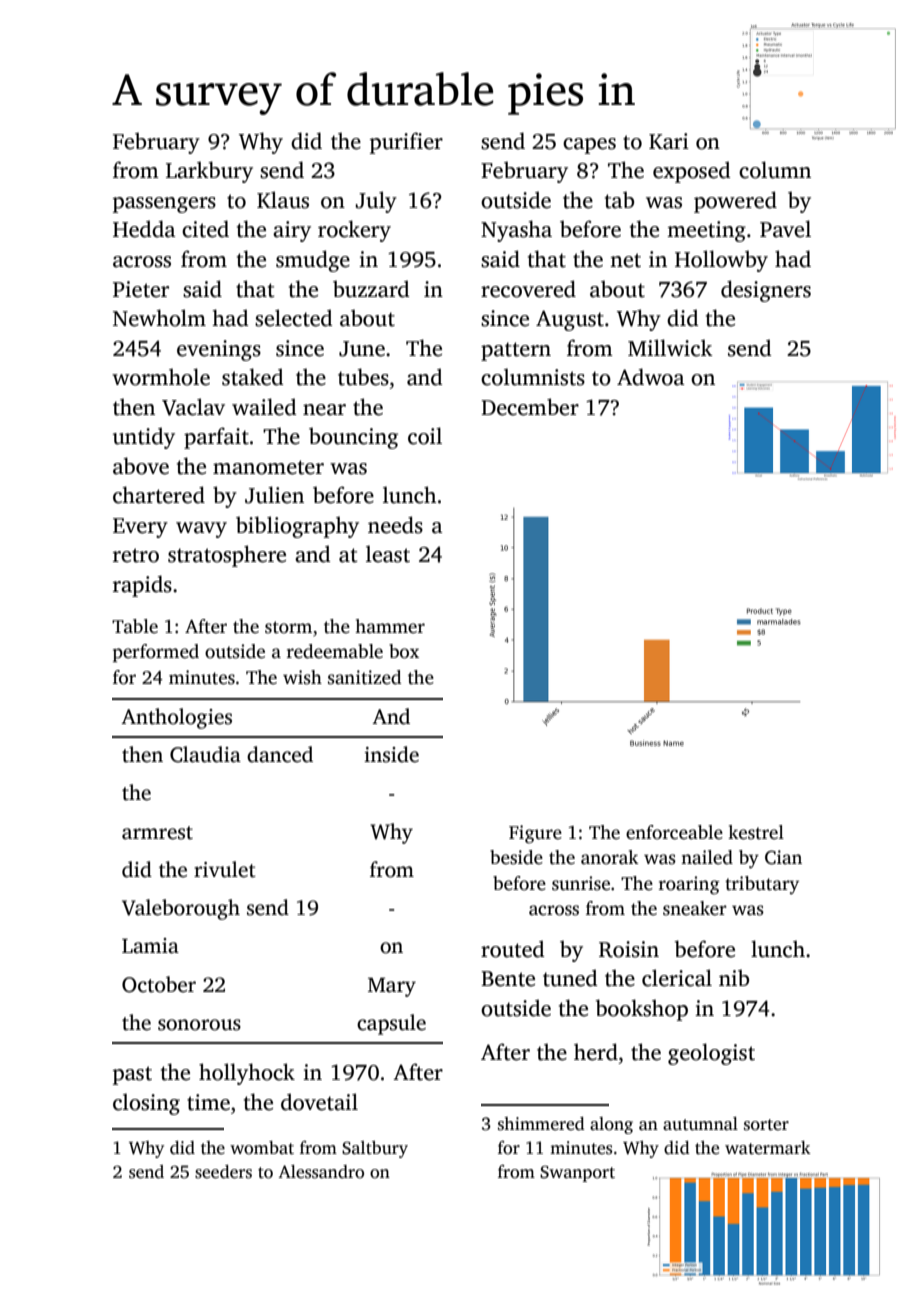 The height and width of the screenshot is (1311, 924). What do you see at coordinates (209, 172) in the screenshot?
I see `Larkbury` at bounding box center [209, 172].
